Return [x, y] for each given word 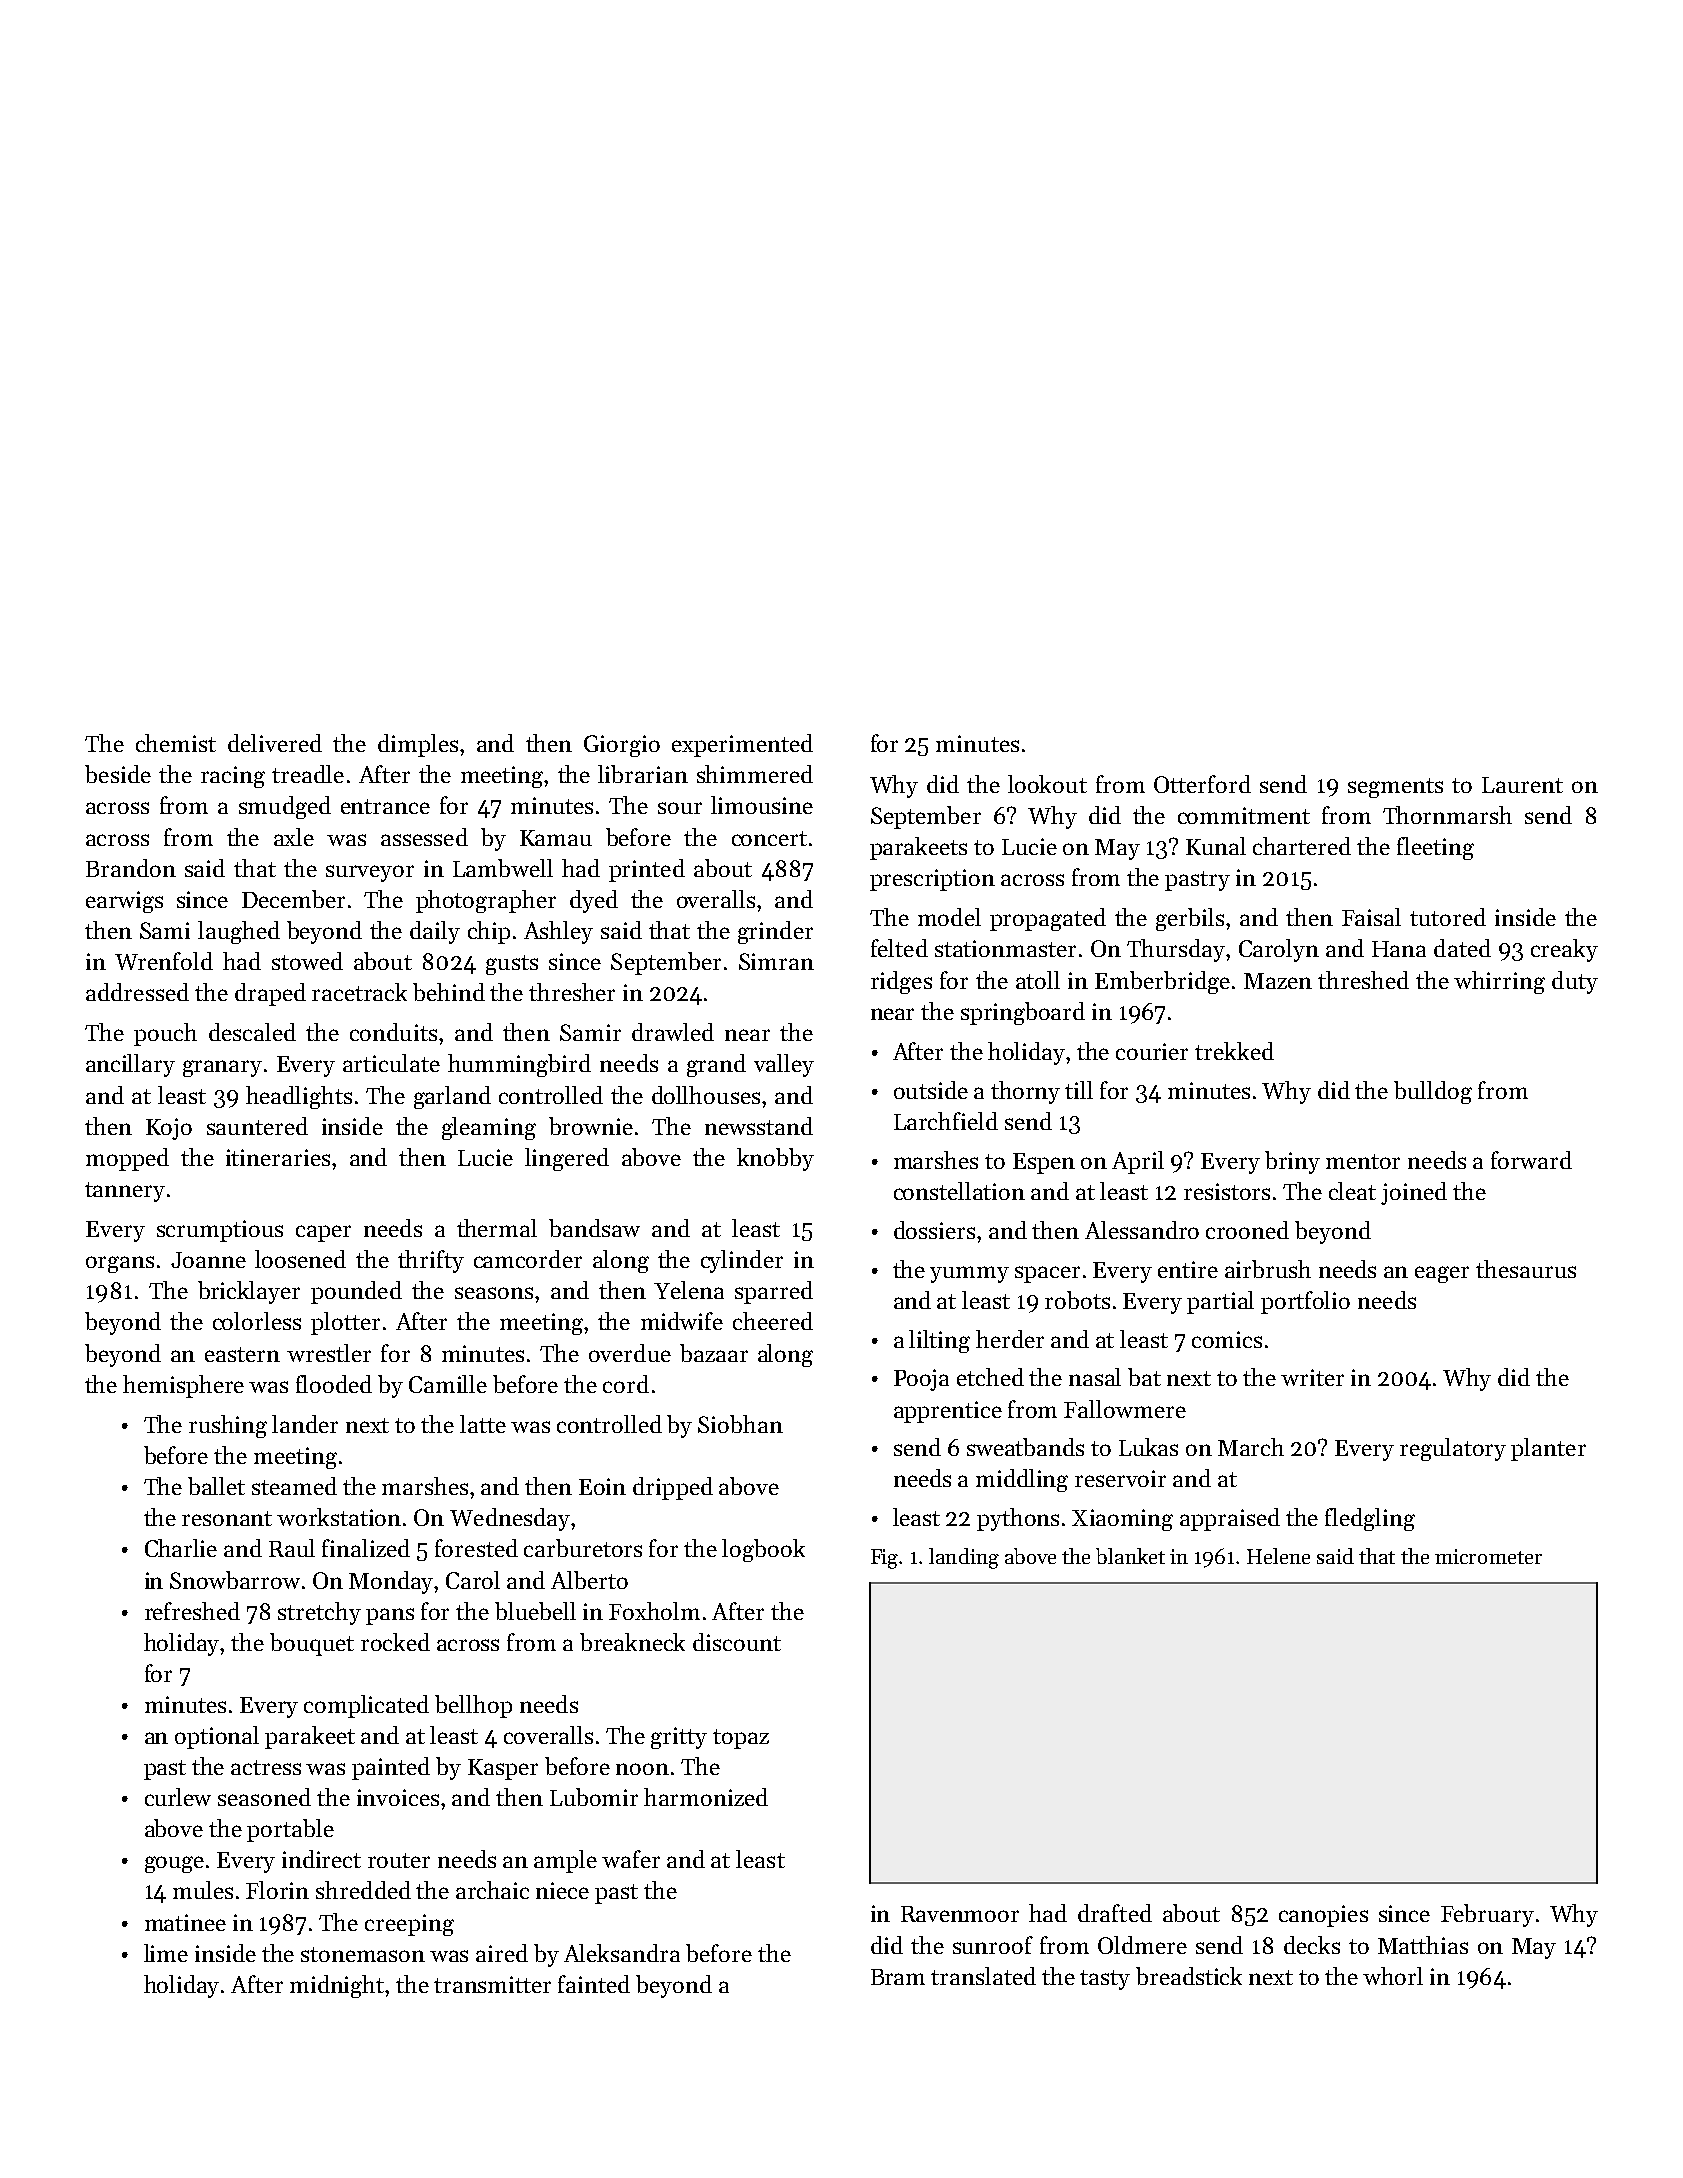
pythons [1018, 1519]
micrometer [1488, 1556]
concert [769, 838]
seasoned [264, 1797]
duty [1575, 982]
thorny [1025, 1092]
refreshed [192, 1611]
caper [323, 1233]
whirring [1499, 982]
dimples [418, 745]
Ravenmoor [960, 1914]
